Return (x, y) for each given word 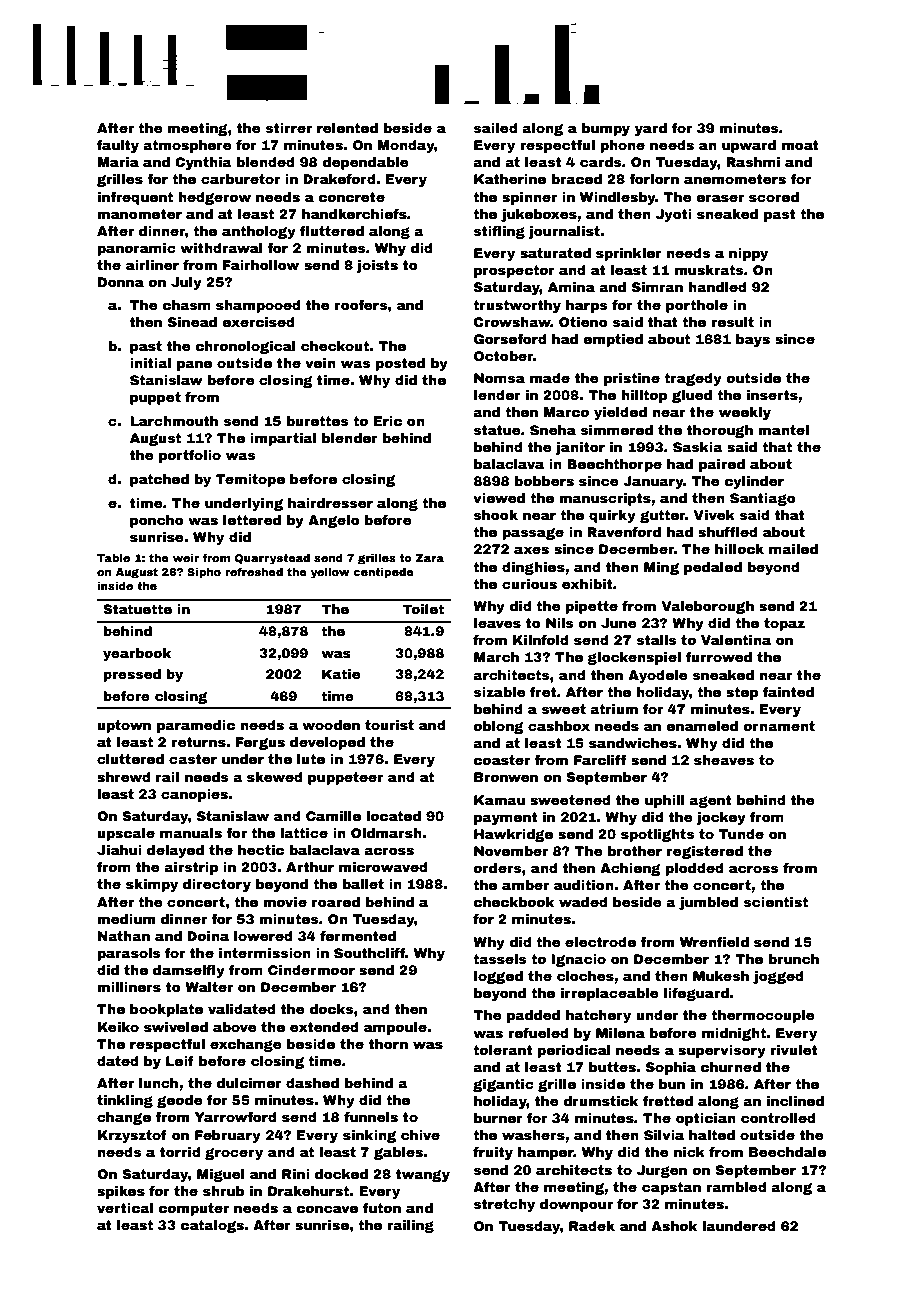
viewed (499, 498)
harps (586, 306)
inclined (795, 1101)
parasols (128, 954)
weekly (745, 413)
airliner (152, 265)
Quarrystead (272, 559)
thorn (388, 1044)
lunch (158, 1083)
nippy (748, 254)
